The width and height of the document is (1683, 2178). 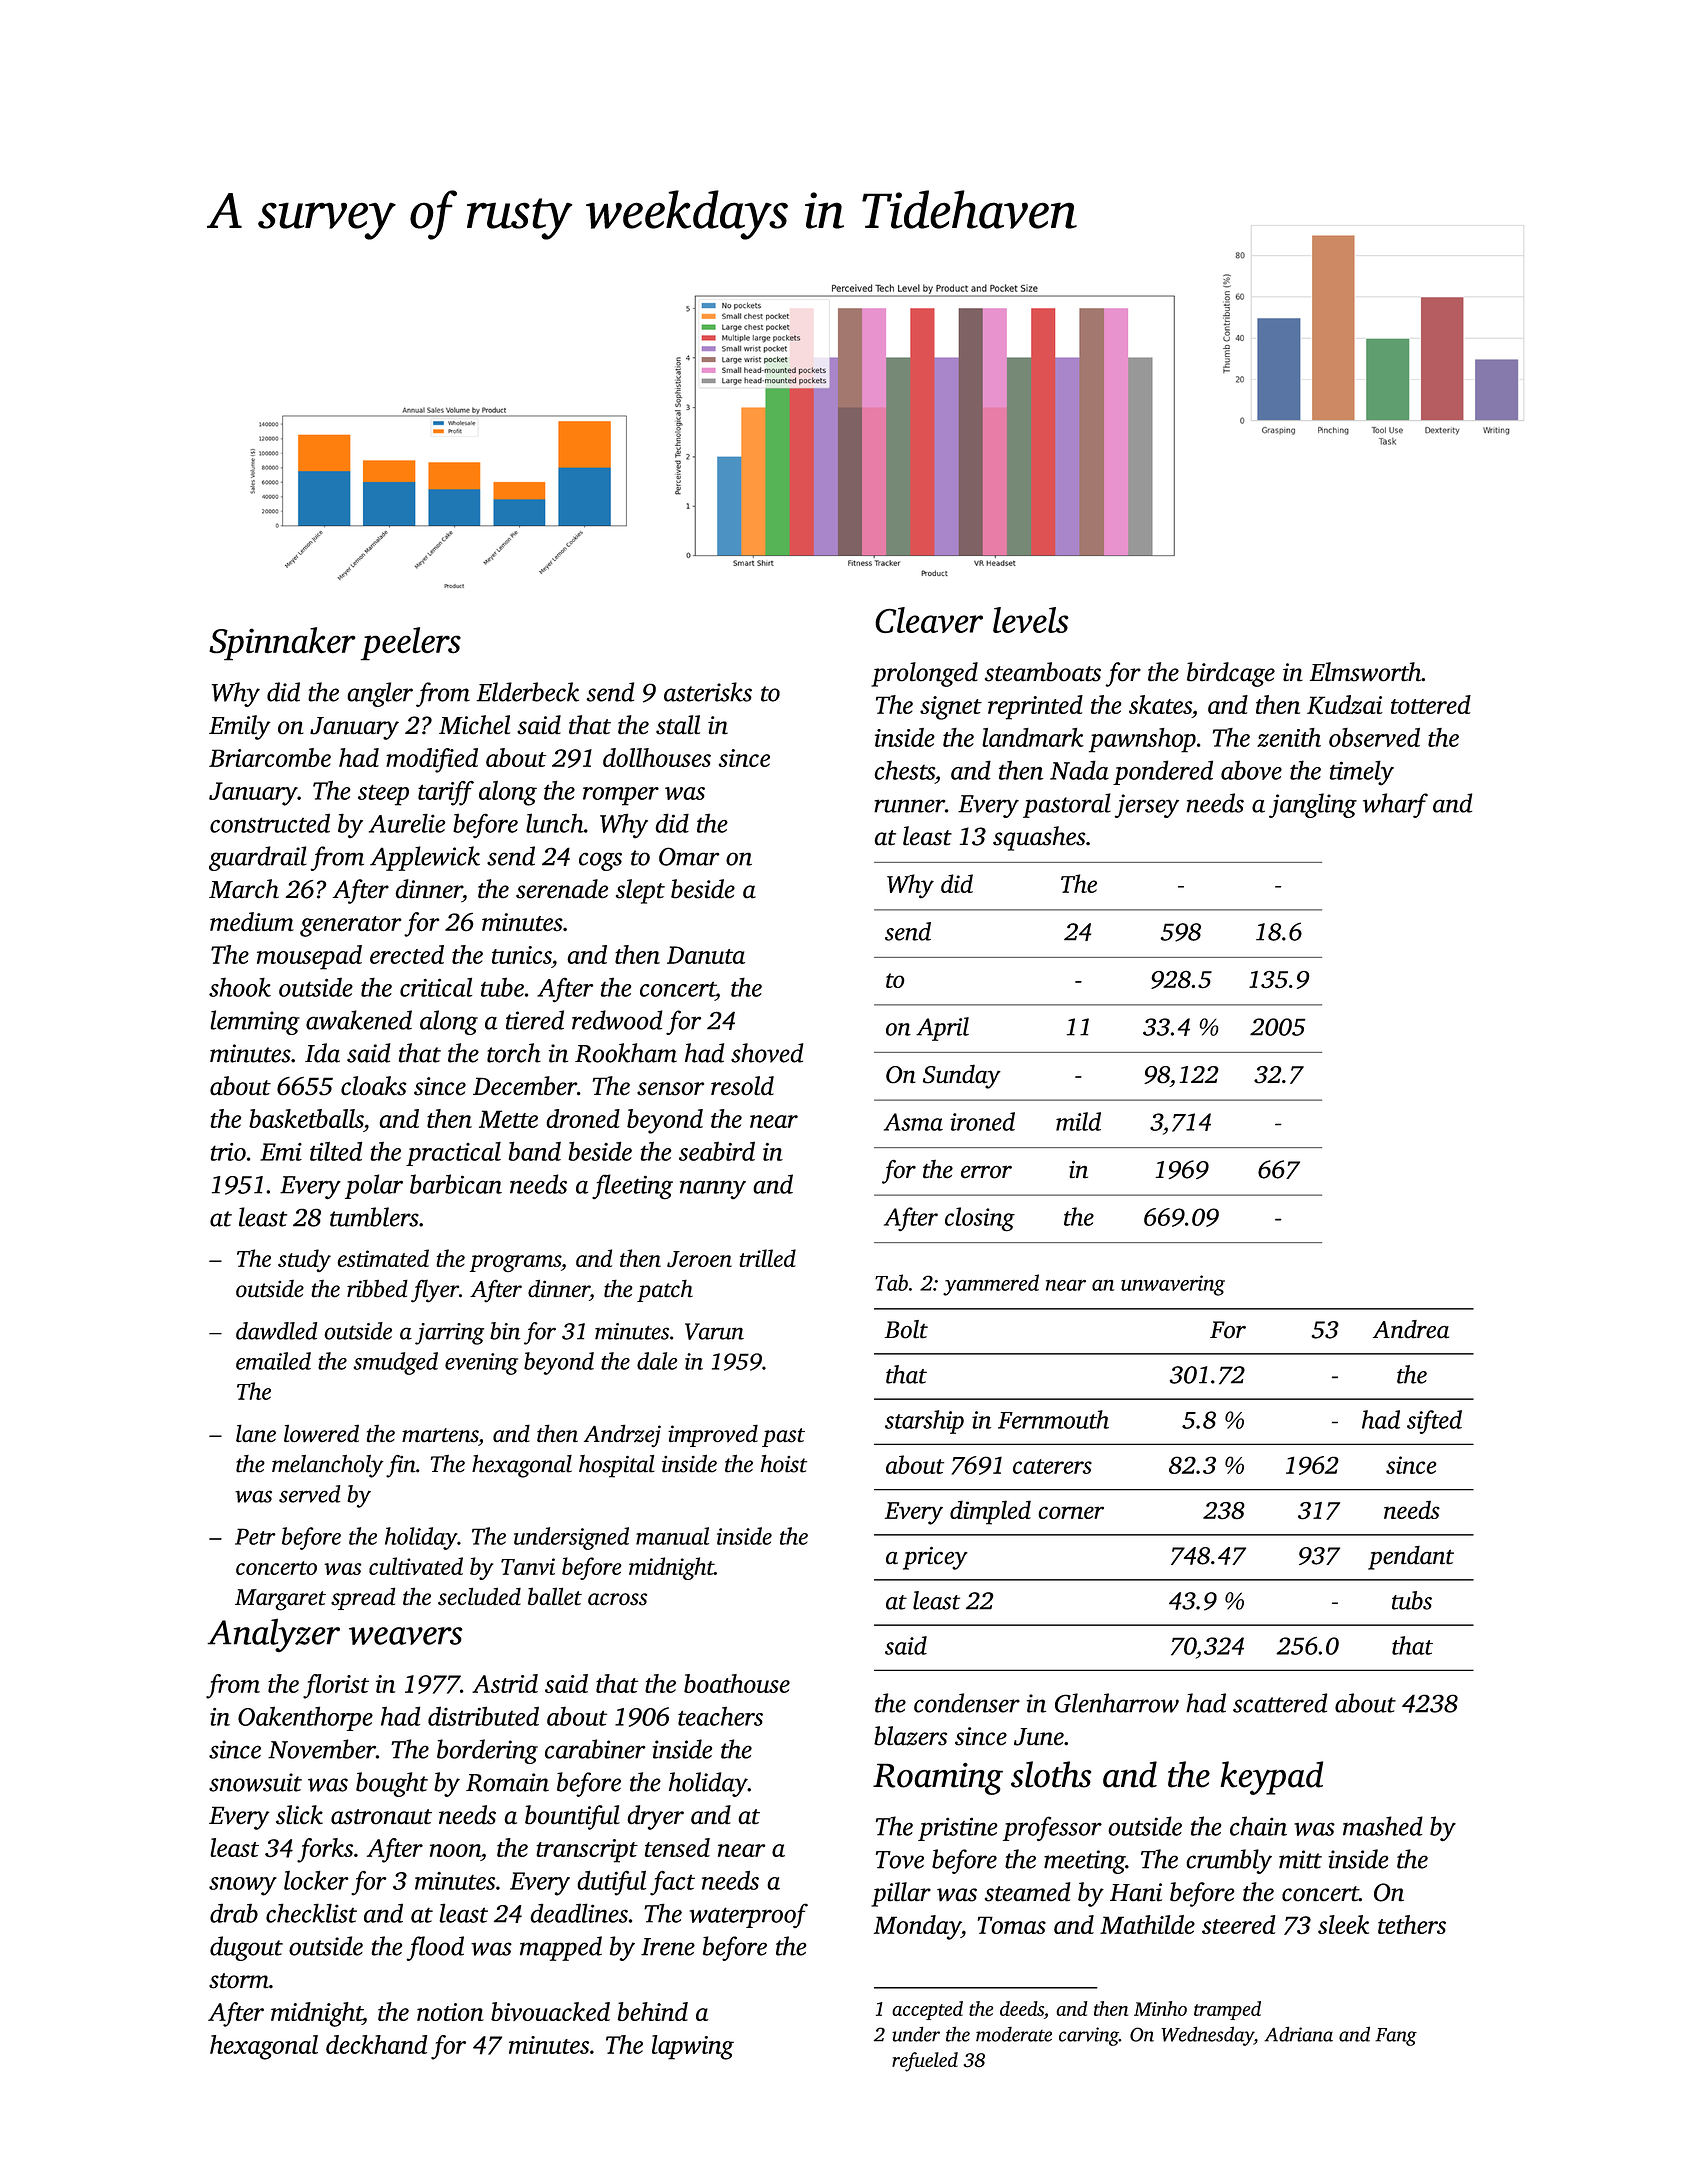 What do you see at coordinates (951, 708) in the document?
I see `signet` at bounding box center [951, 708].
